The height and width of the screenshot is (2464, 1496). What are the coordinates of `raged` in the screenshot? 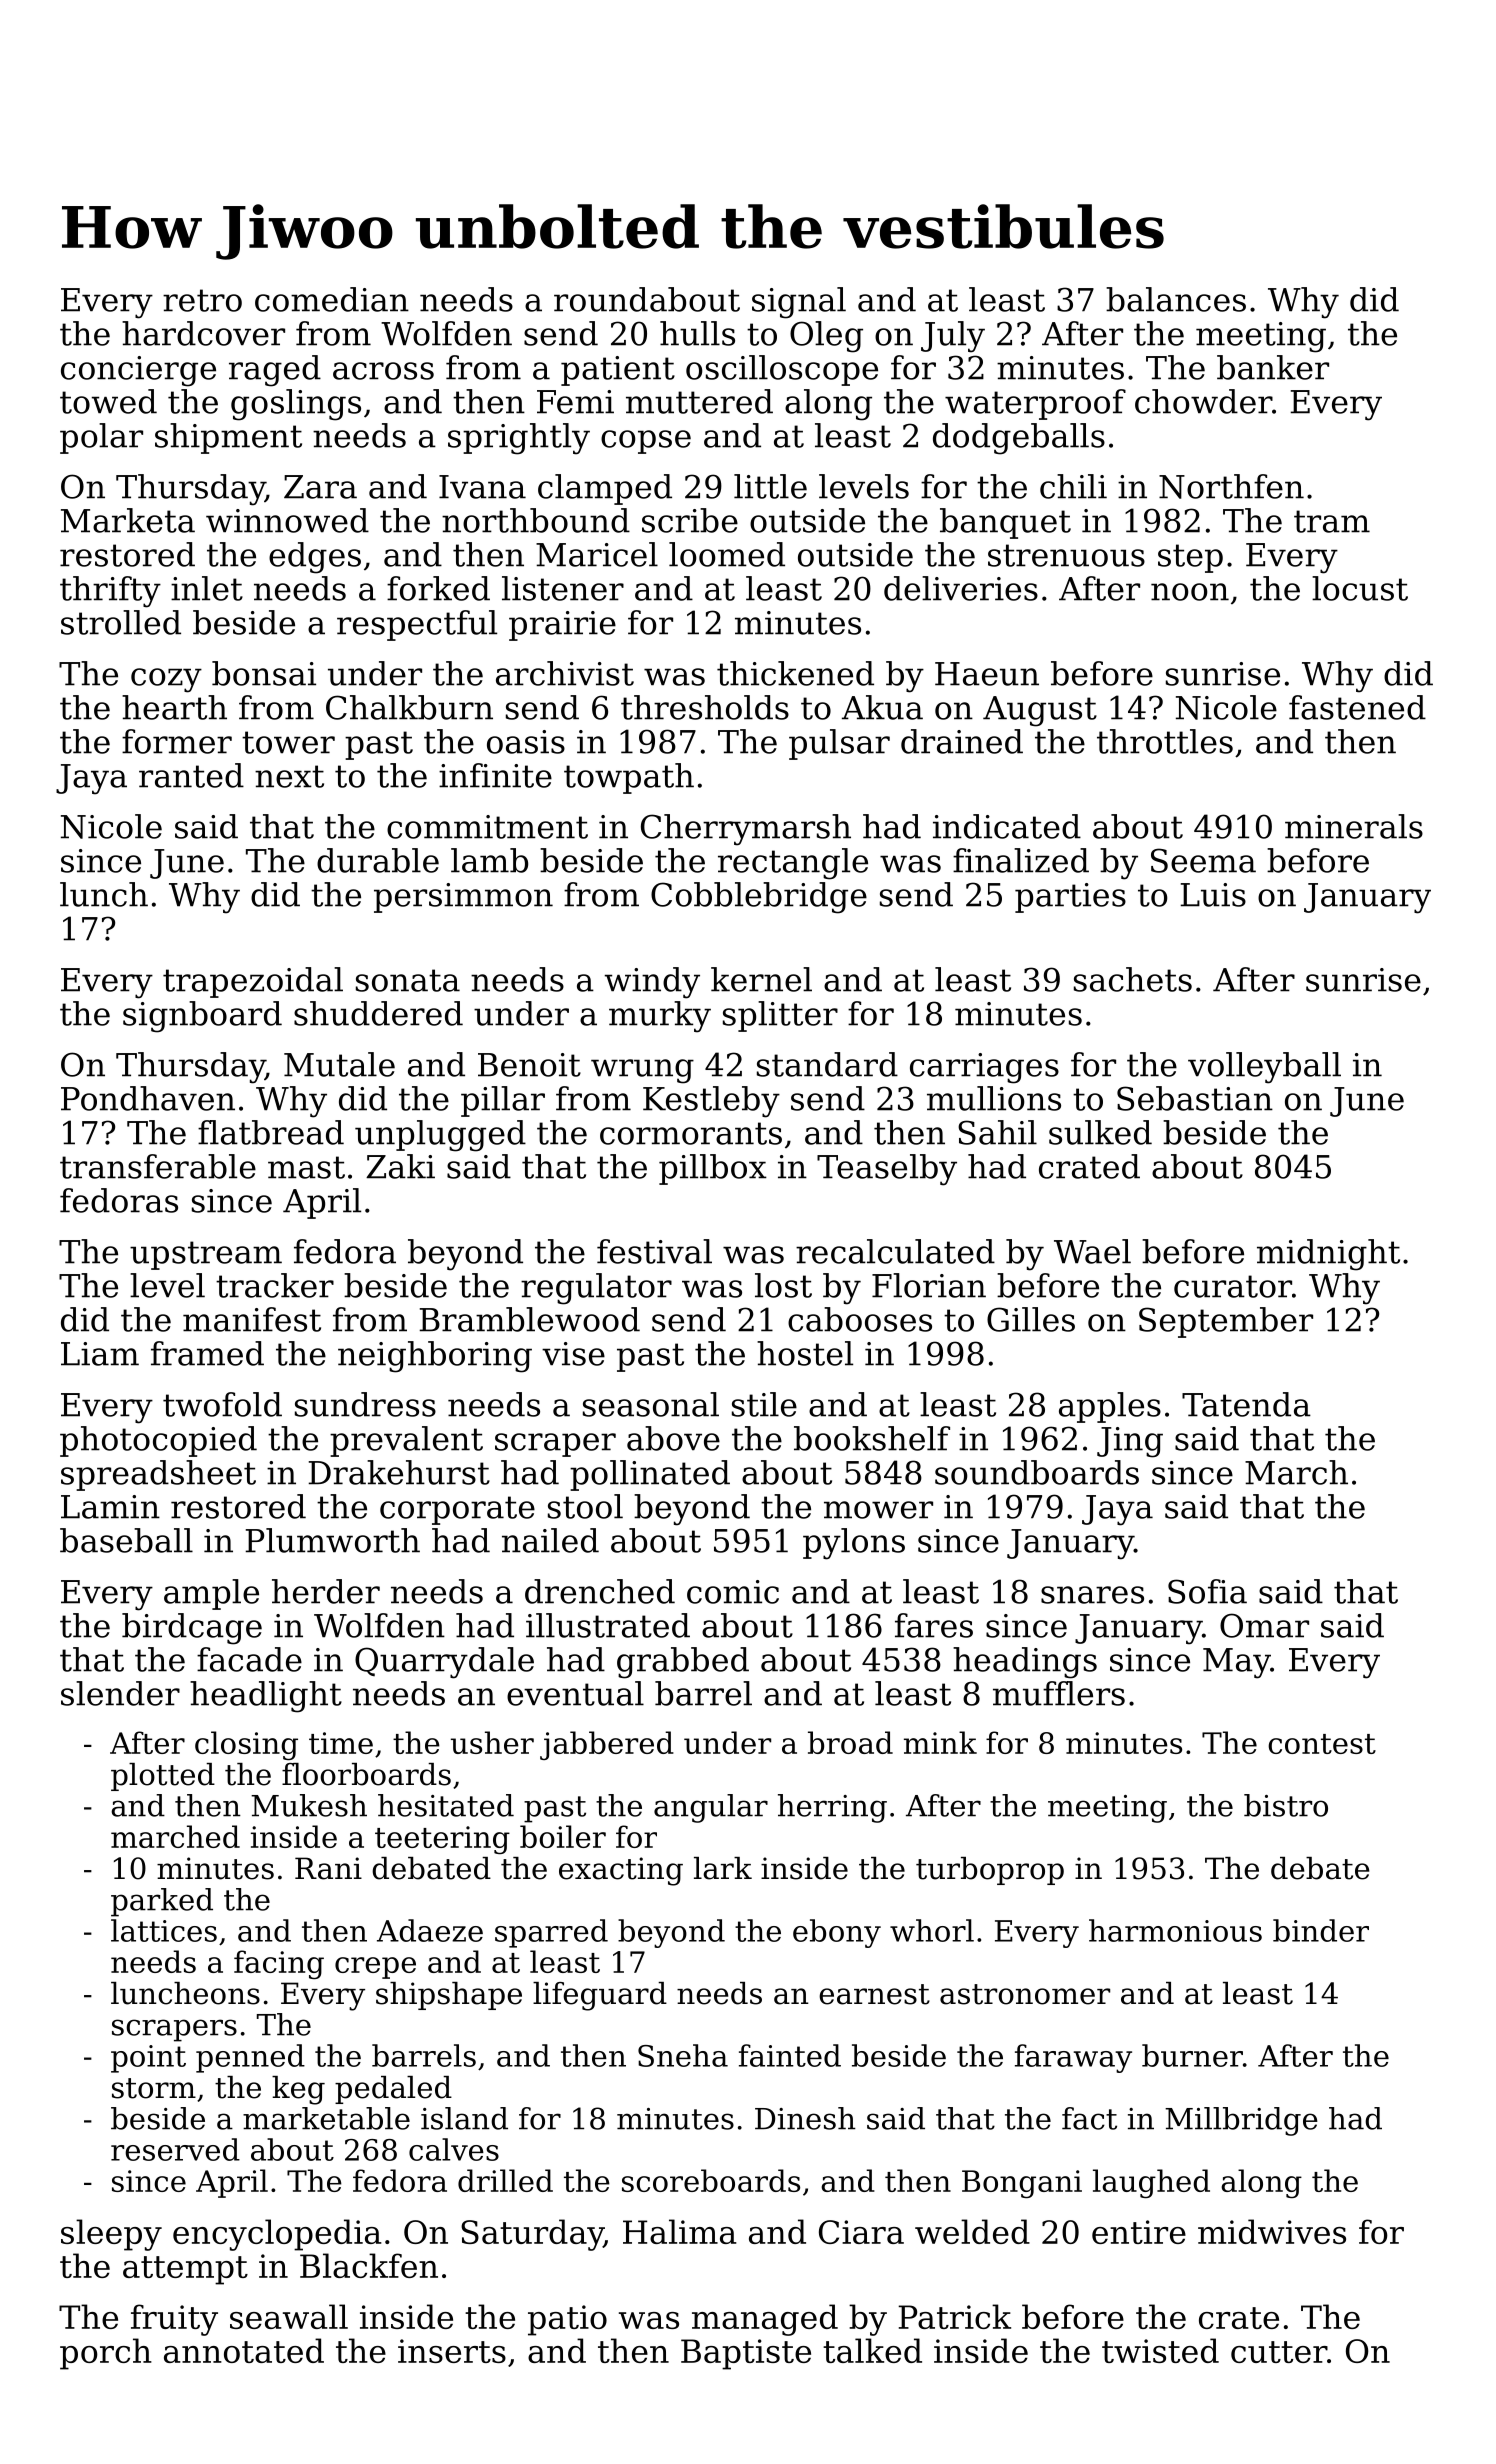 It's located at (275, 371).
